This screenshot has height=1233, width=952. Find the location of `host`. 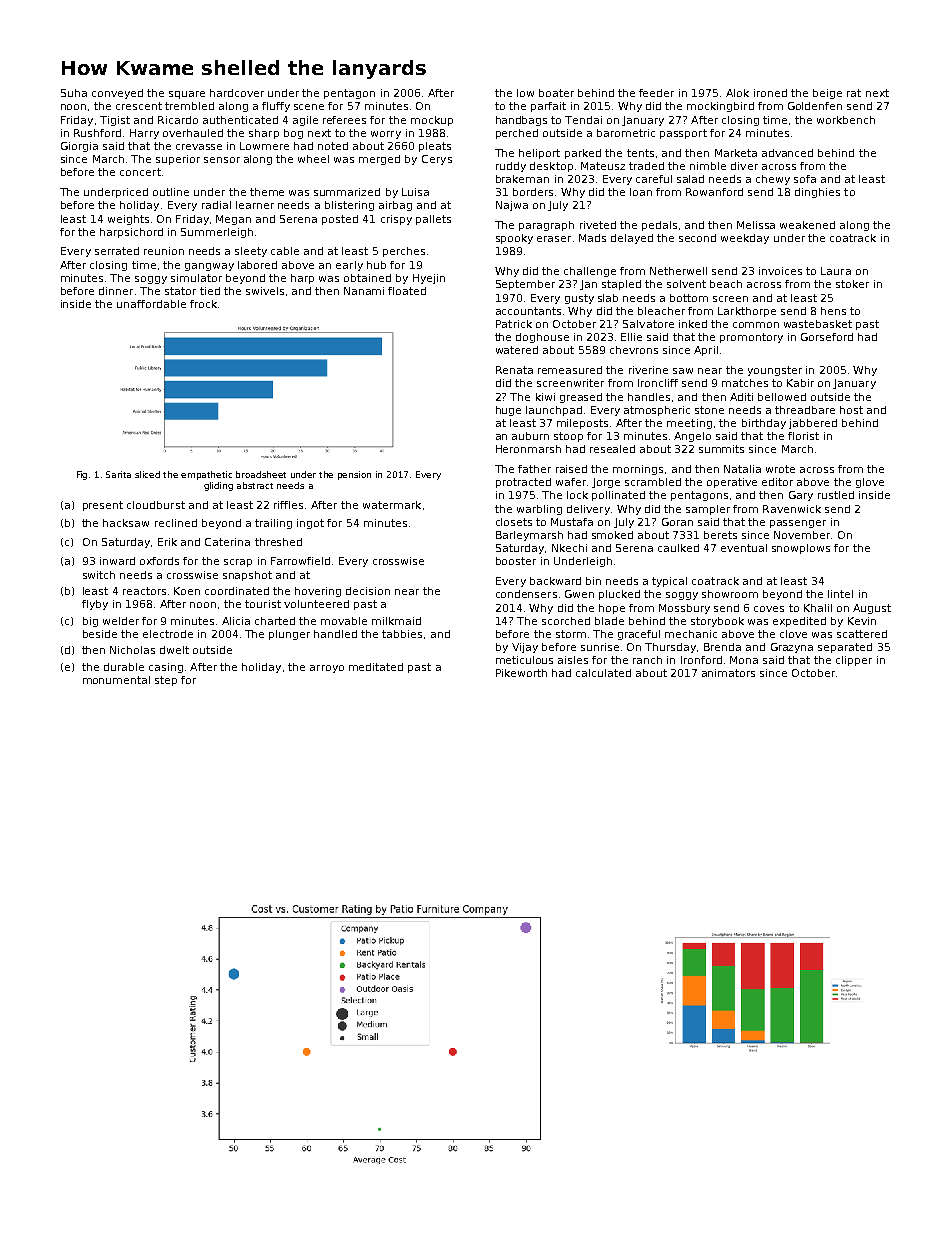

host is located at coordinates (851, 410).
